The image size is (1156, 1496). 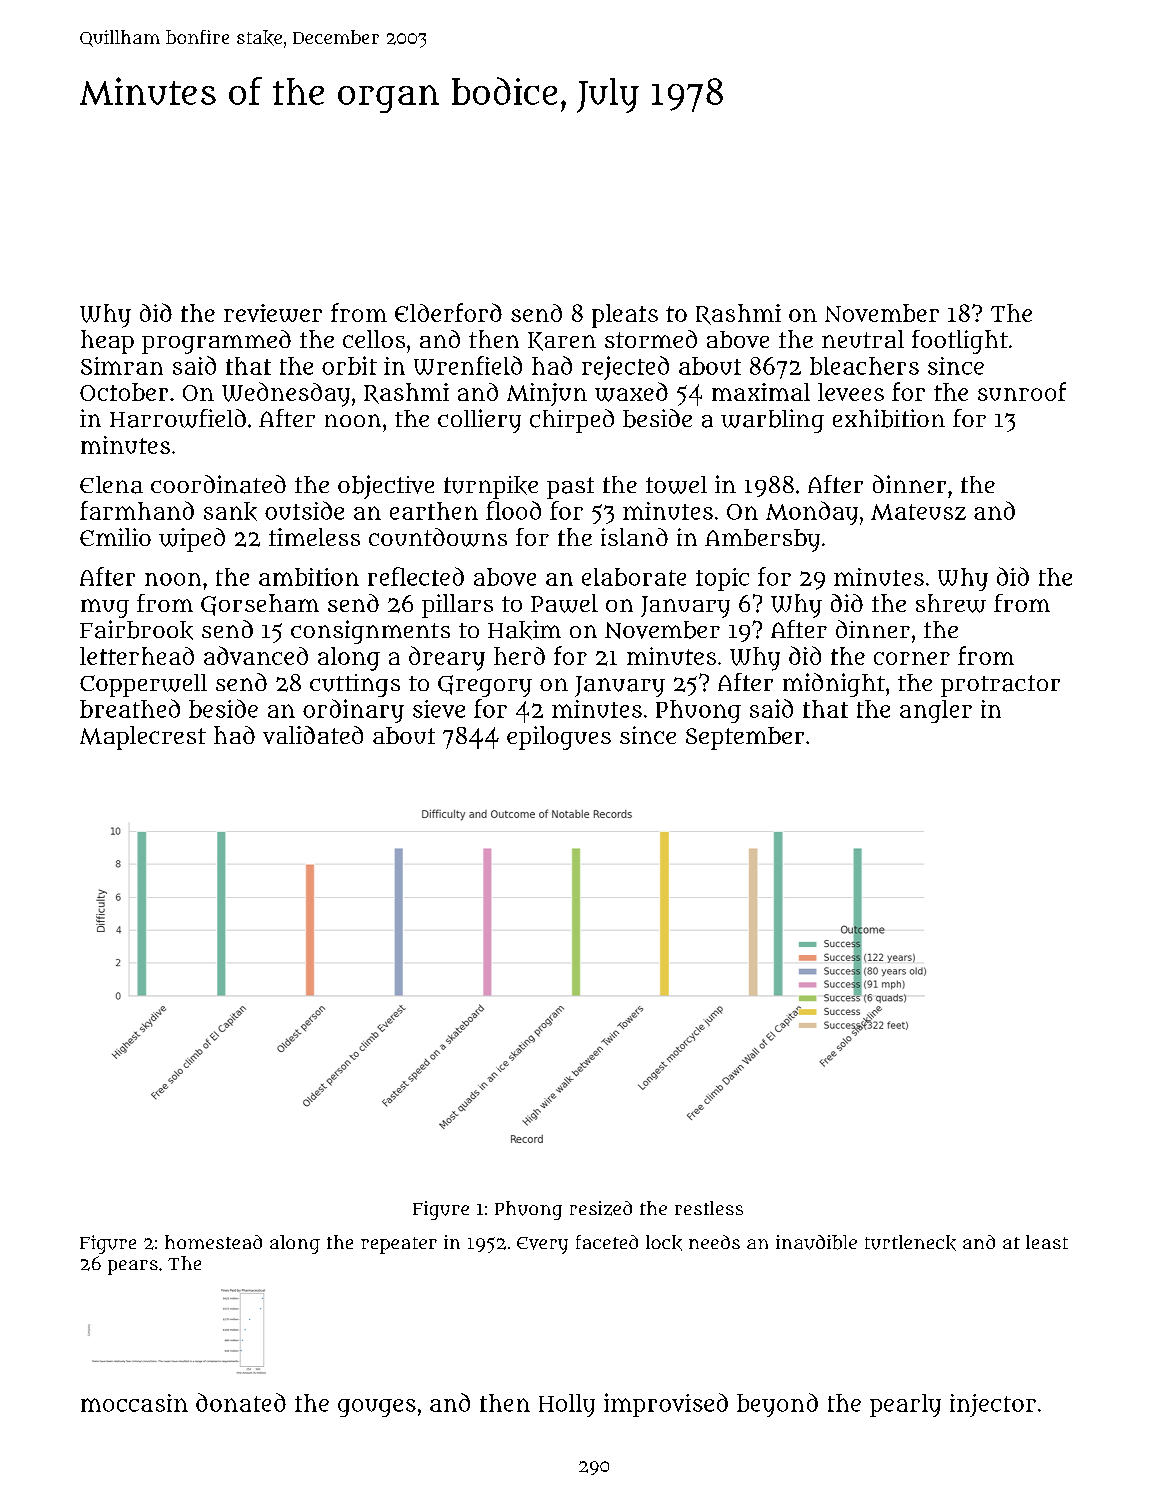 What do you see at coordinates (936, 711) in the page?
I see `angler` at bounding box center [936, 711].
